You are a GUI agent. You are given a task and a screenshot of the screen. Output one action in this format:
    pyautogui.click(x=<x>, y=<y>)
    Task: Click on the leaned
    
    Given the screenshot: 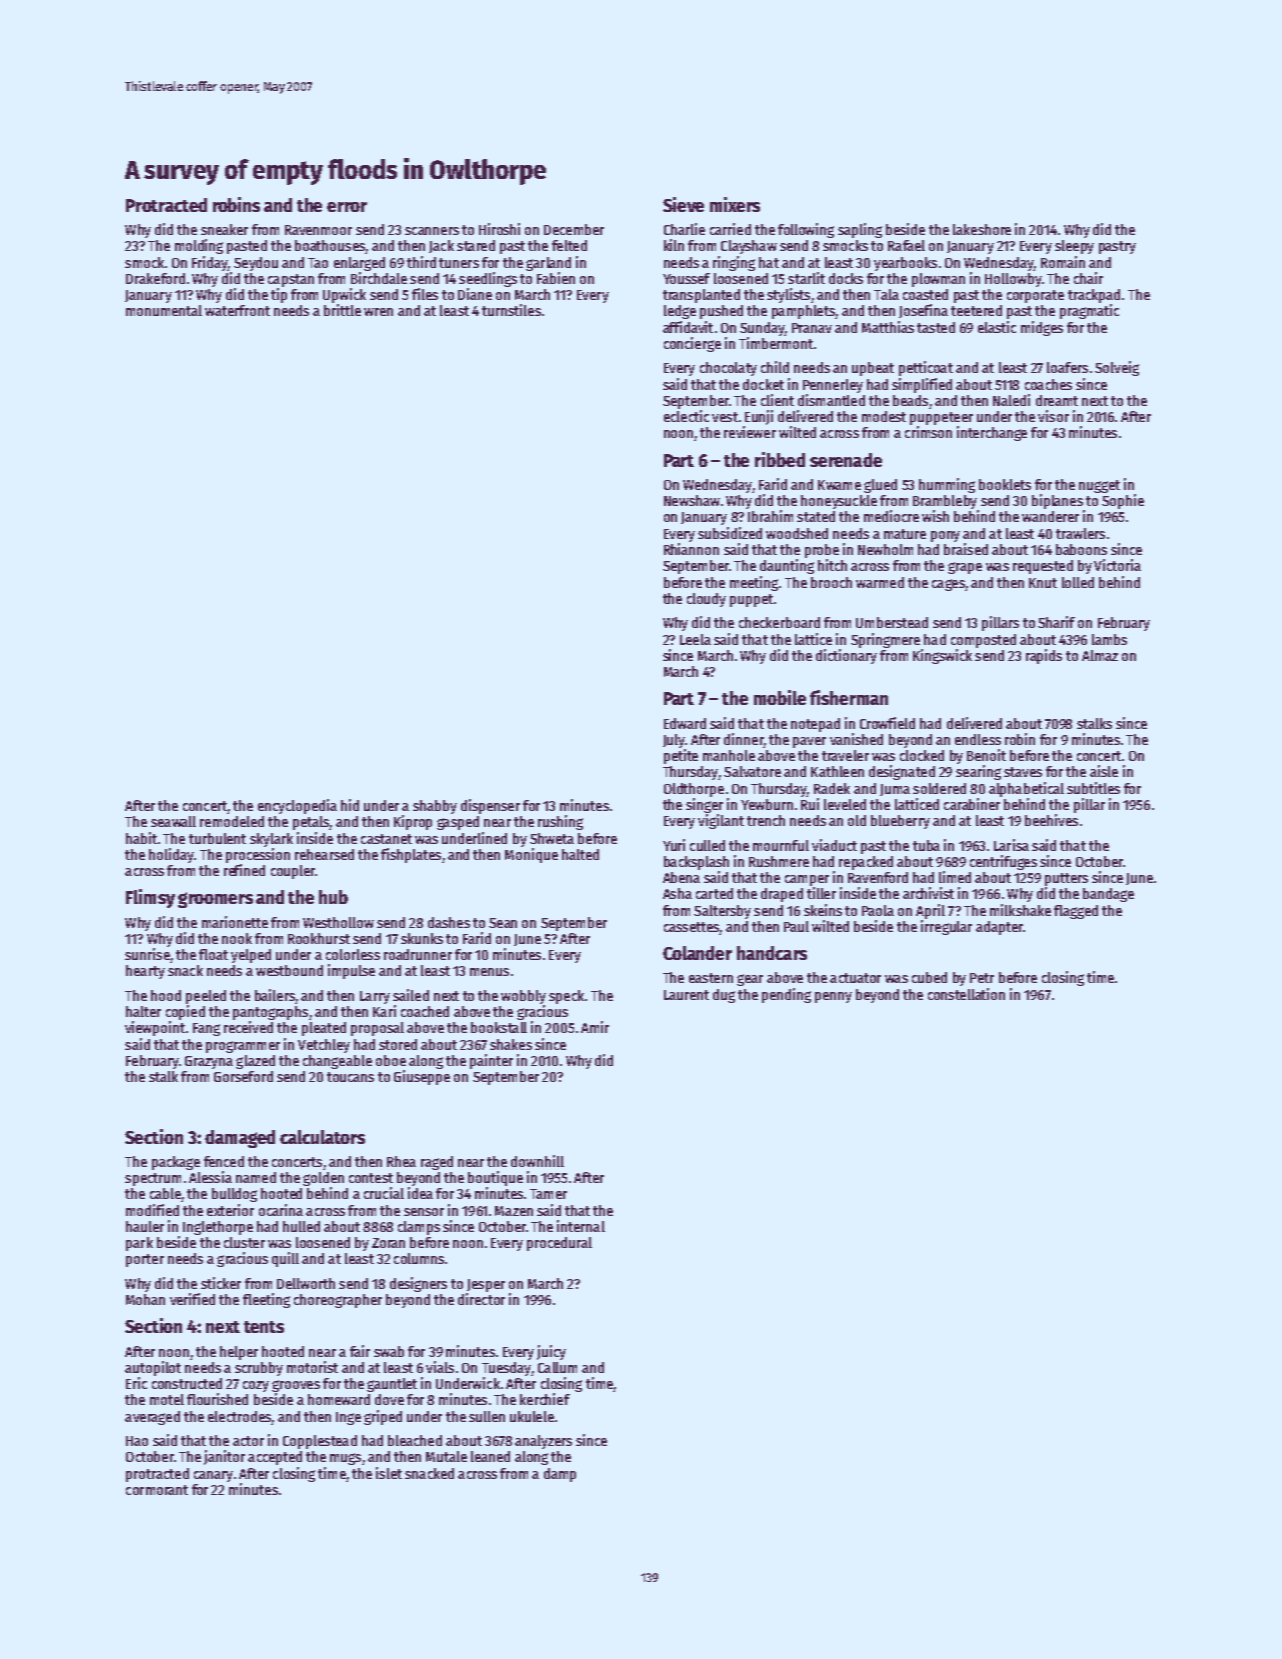 What is the action you would take?
    pyautogui.click(x=490, y=1456)
